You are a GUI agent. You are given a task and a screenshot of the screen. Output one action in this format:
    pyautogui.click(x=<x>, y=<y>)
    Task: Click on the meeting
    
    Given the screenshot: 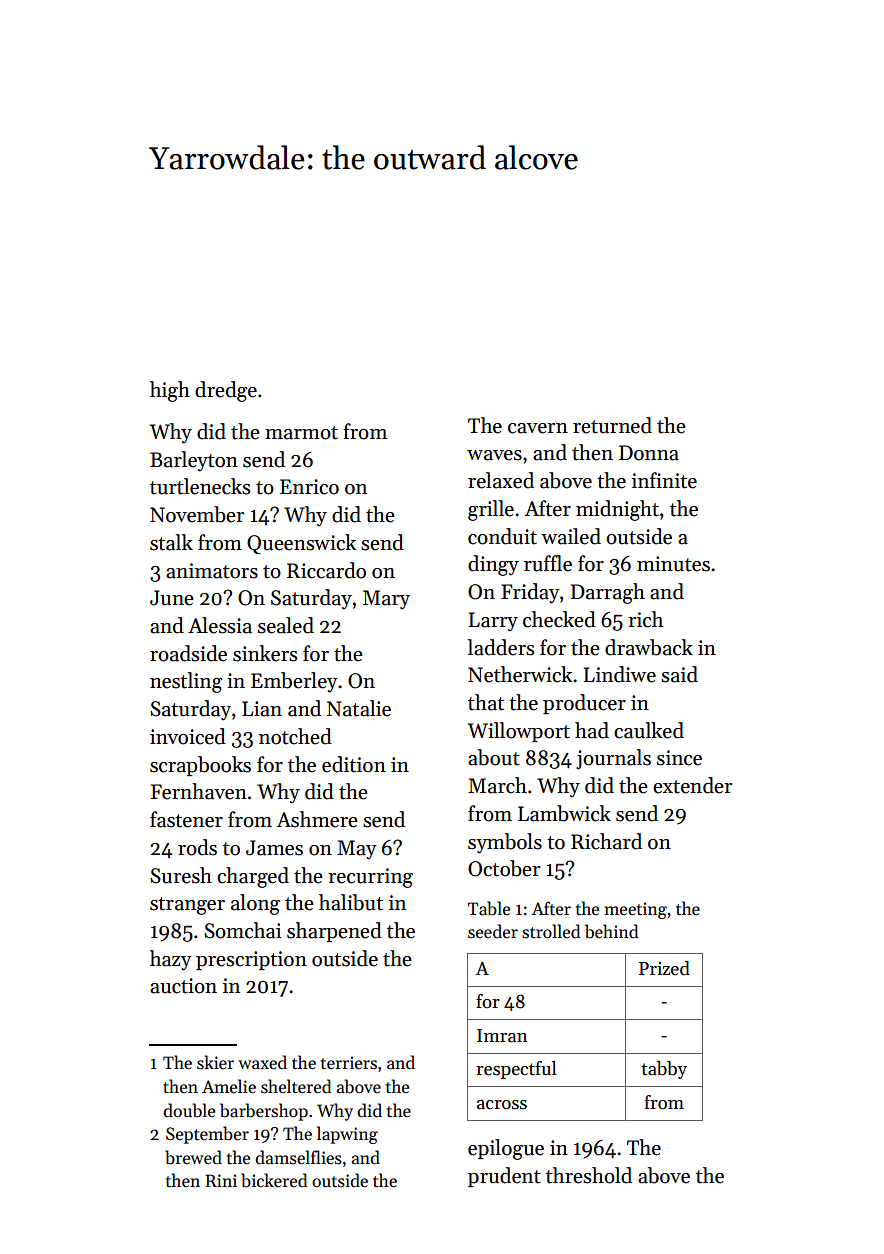 What is the action you would take?
    pyautogui.click(x=635, y=910)
